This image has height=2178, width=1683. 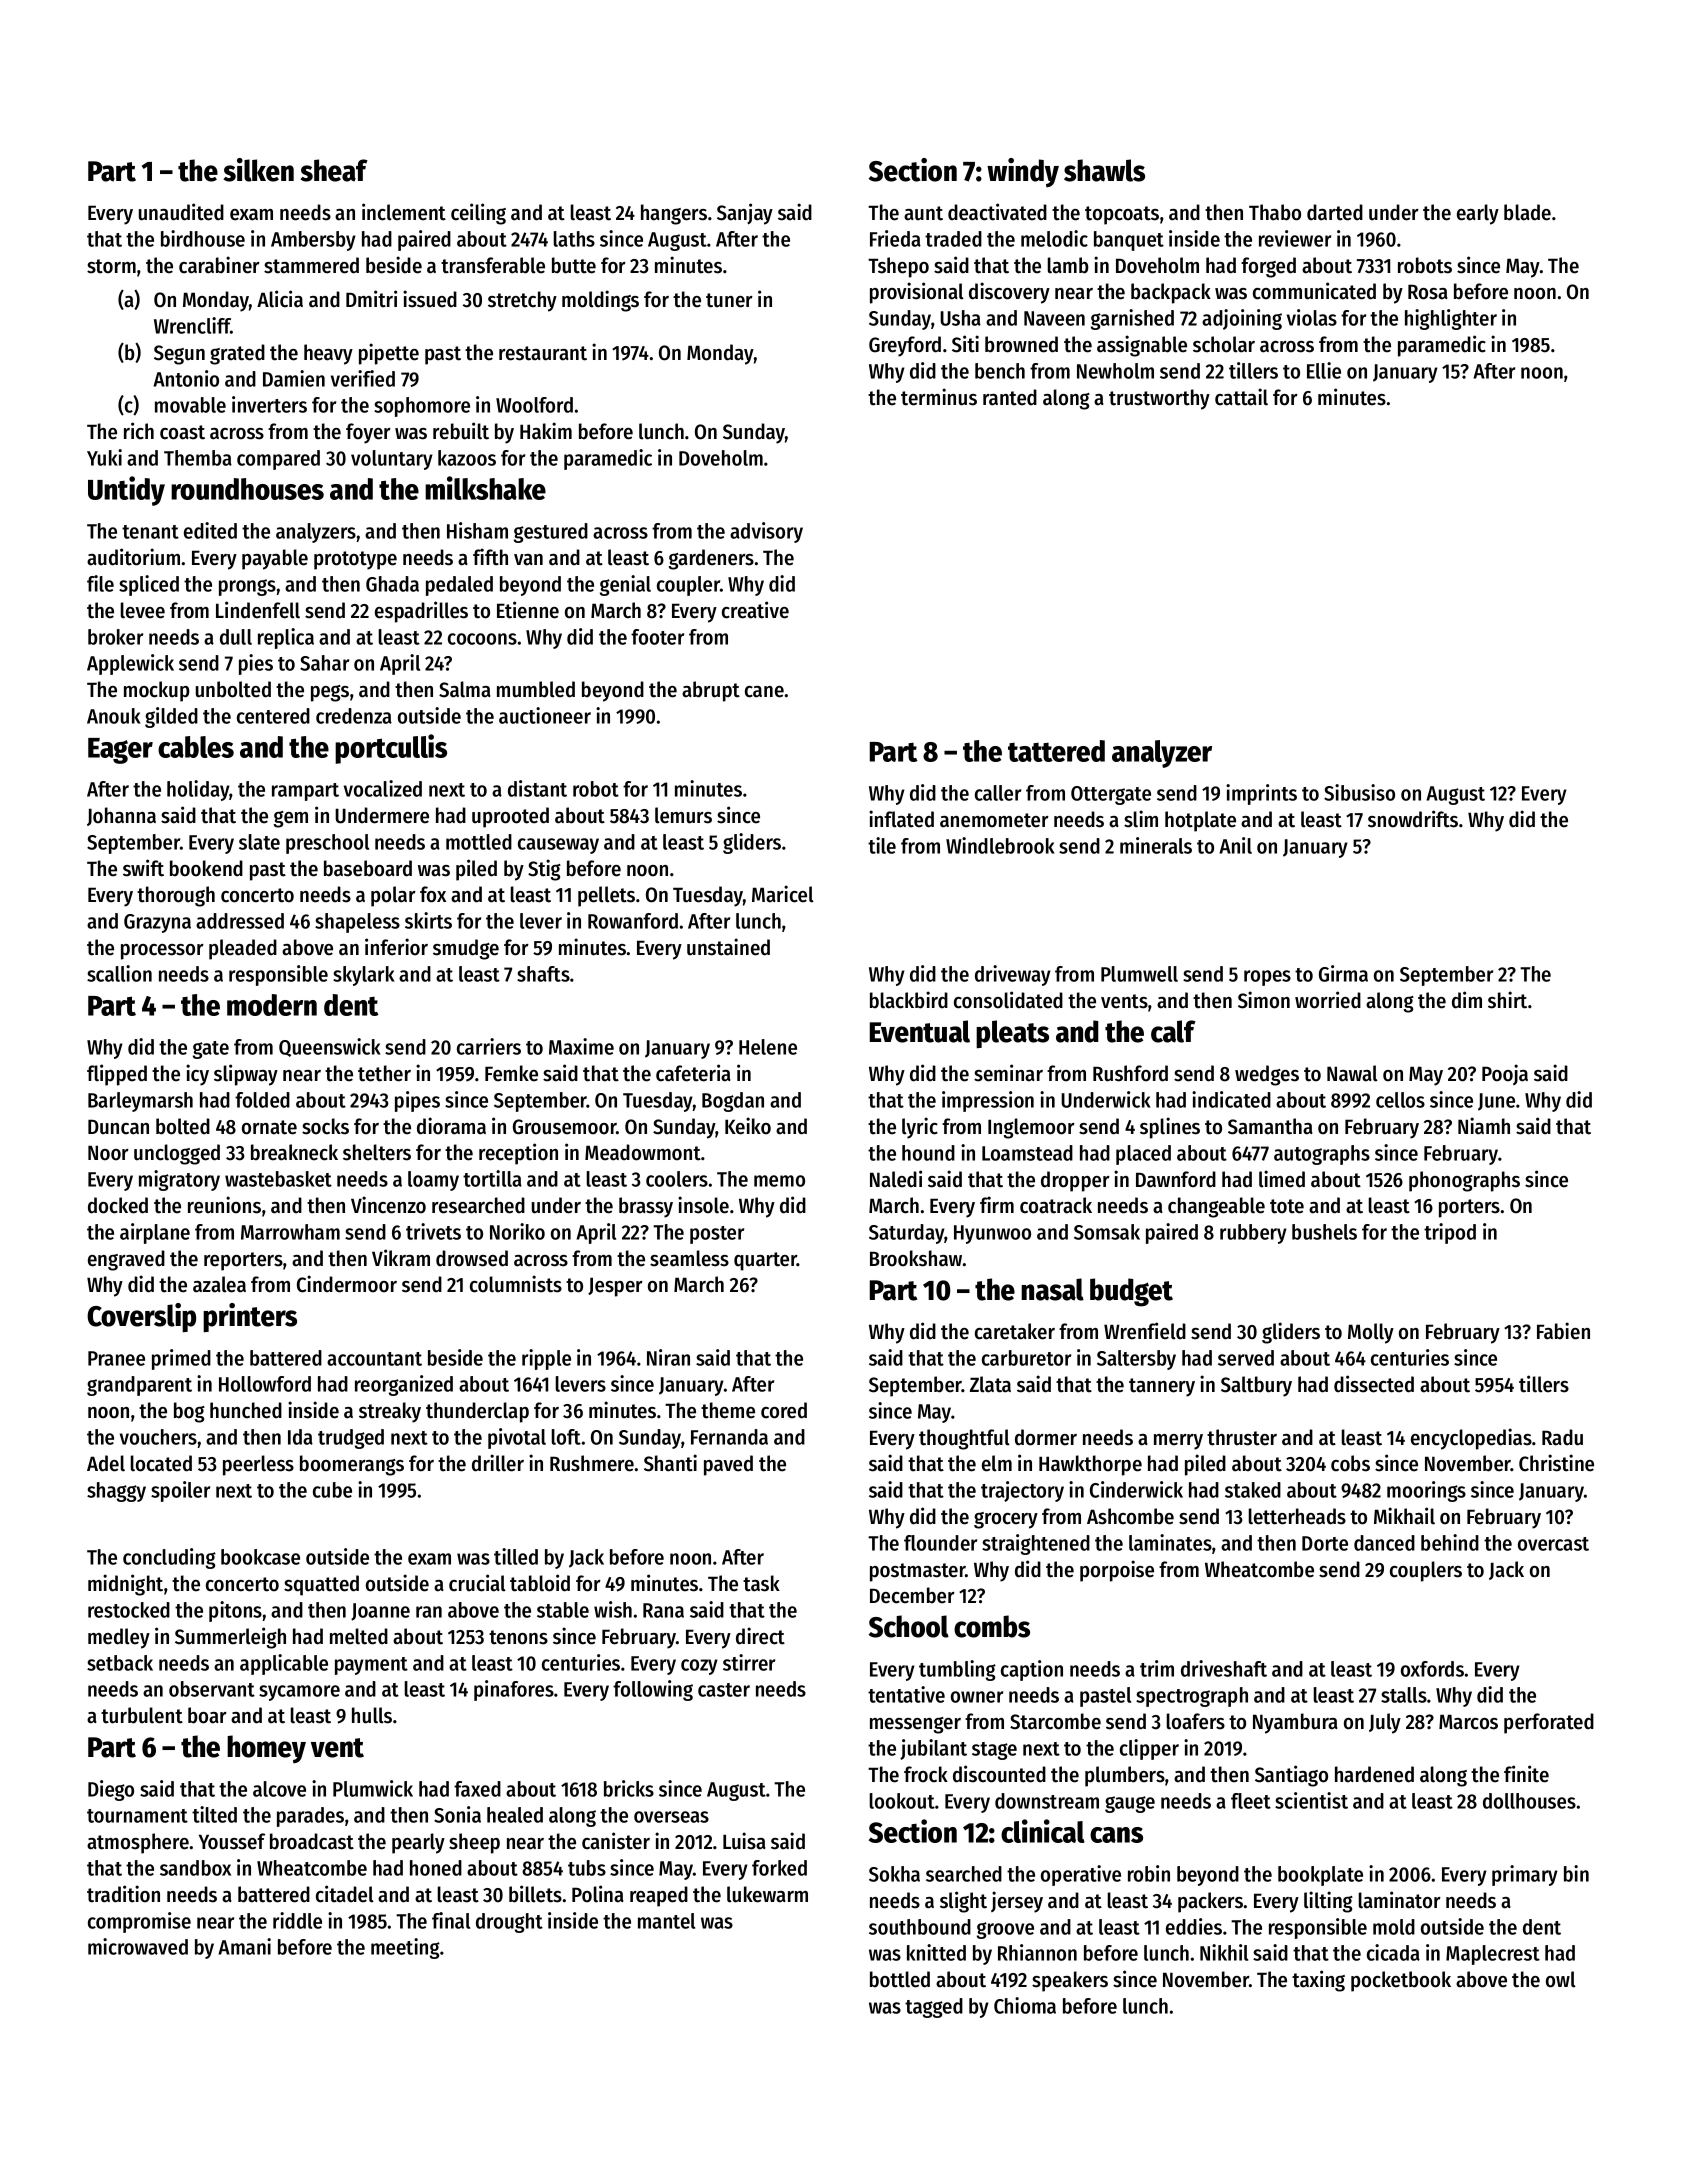 I want to click on advisory, so click(x=766, y=532).
